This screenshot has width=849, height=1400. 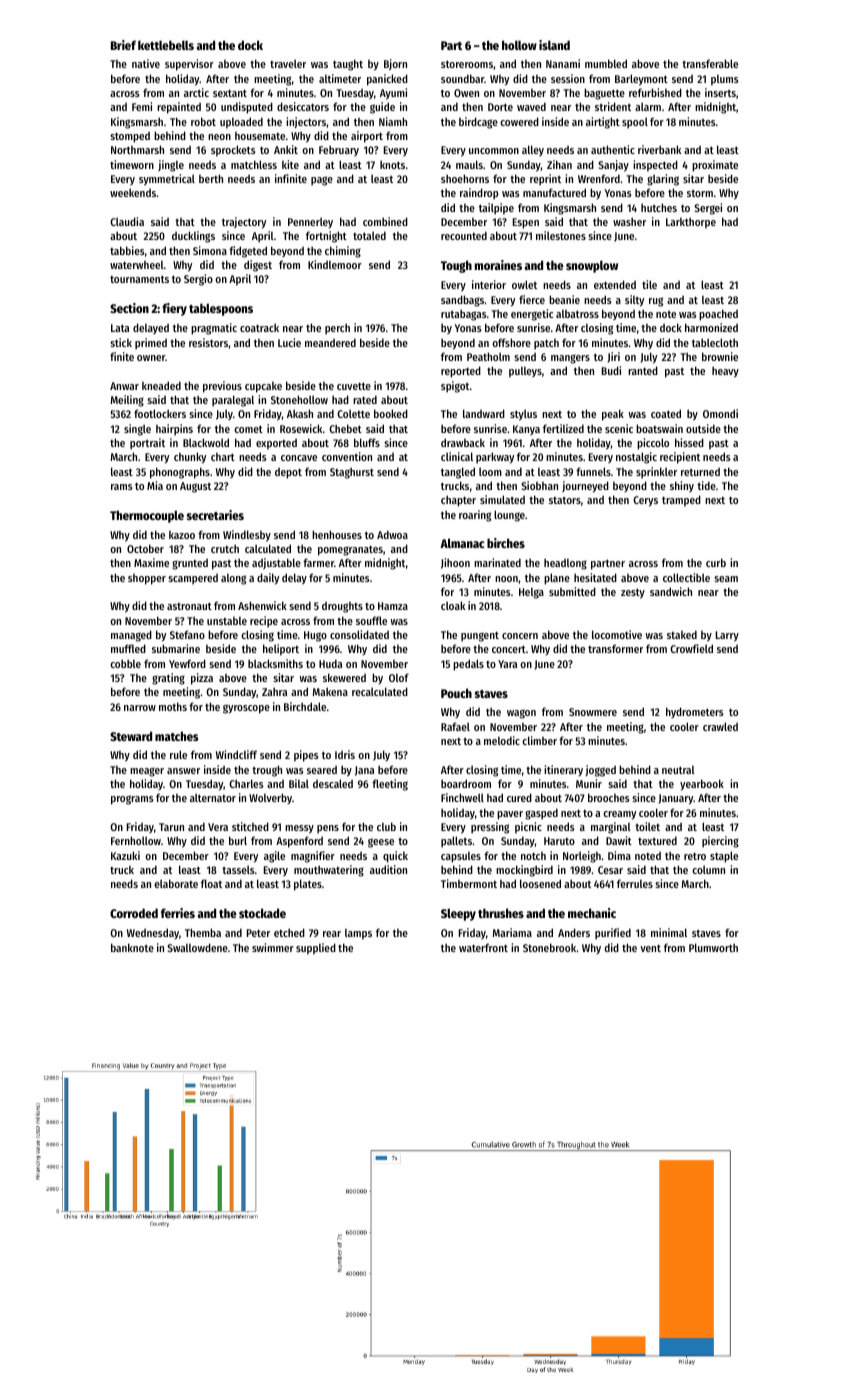 What do you see at coordinates (264, 622) in the screenshot?
I see `recipe` at bounding box center [264, 622].
